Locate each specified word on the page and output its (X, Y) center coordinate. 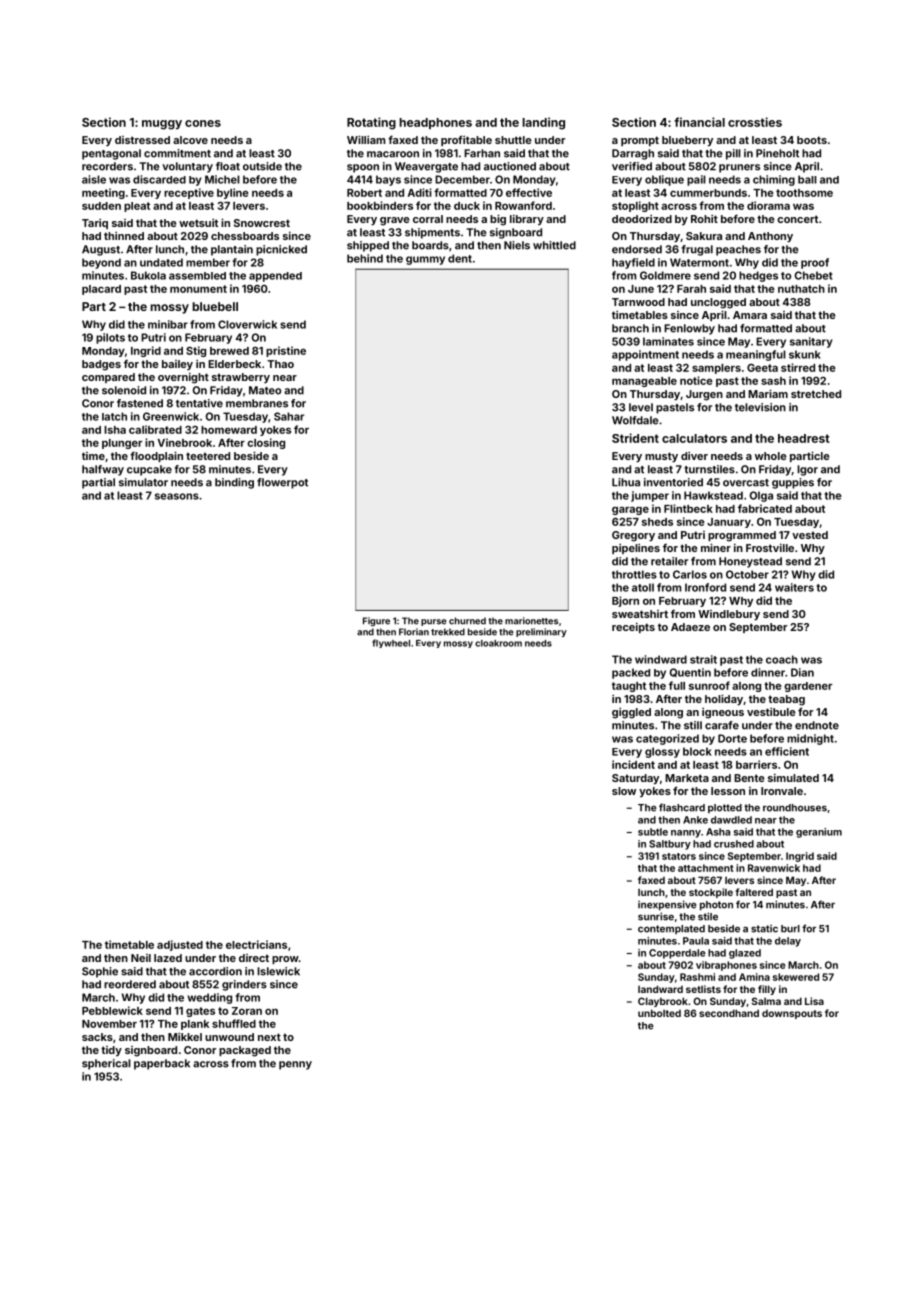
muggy (162, 125)
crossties (755, 122)
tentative (199, 403)
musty (661, 457)
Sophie (100, 972)
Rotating (371, 123)
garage (630, 511)
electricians (256, 944)
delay (788, 942)
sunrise (656, 916)
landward (660, 989)
